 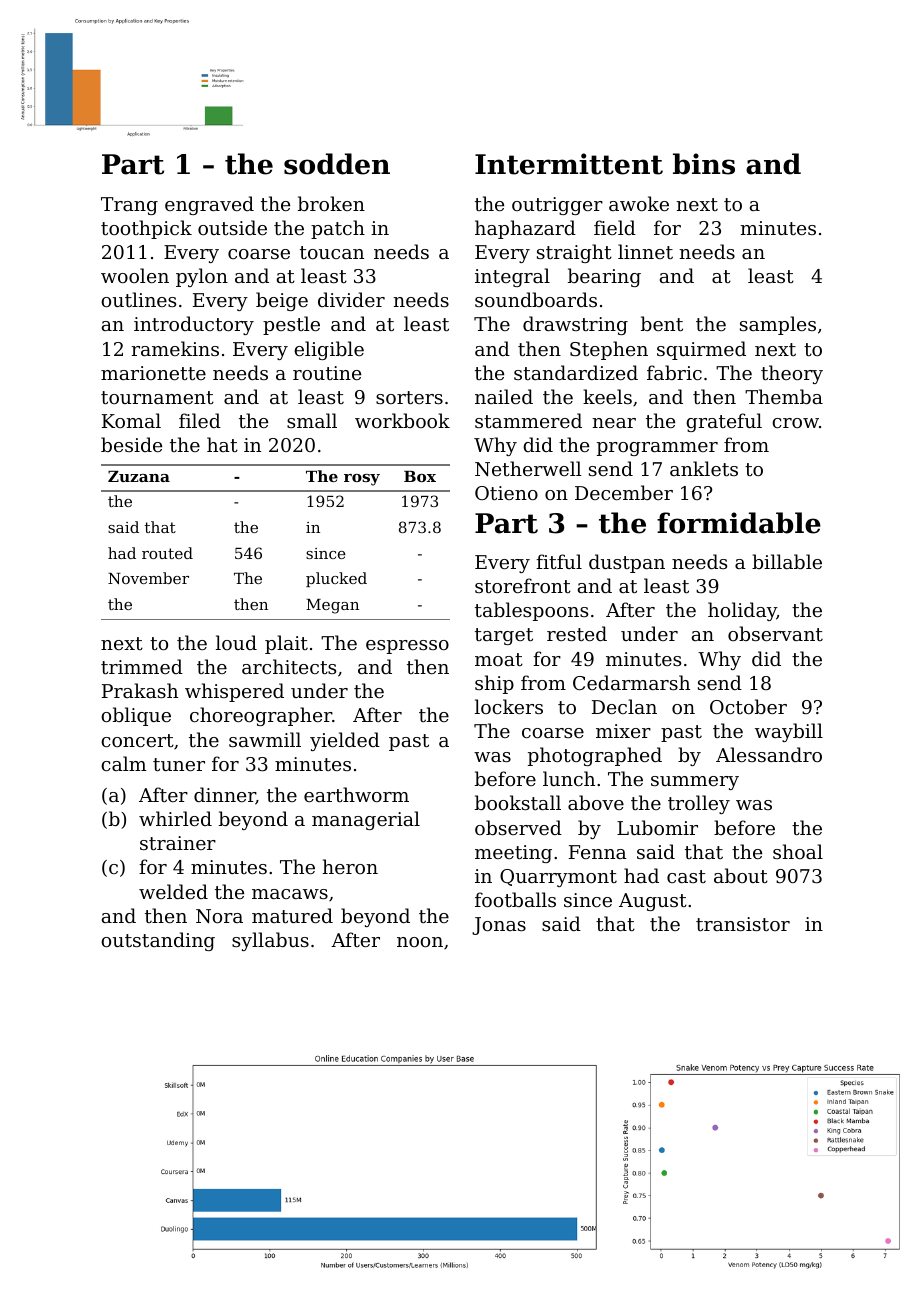 What do you see at coordinates (743, 924) in the screenshot?
I see `transistor` at bounding box center [743, 924].
